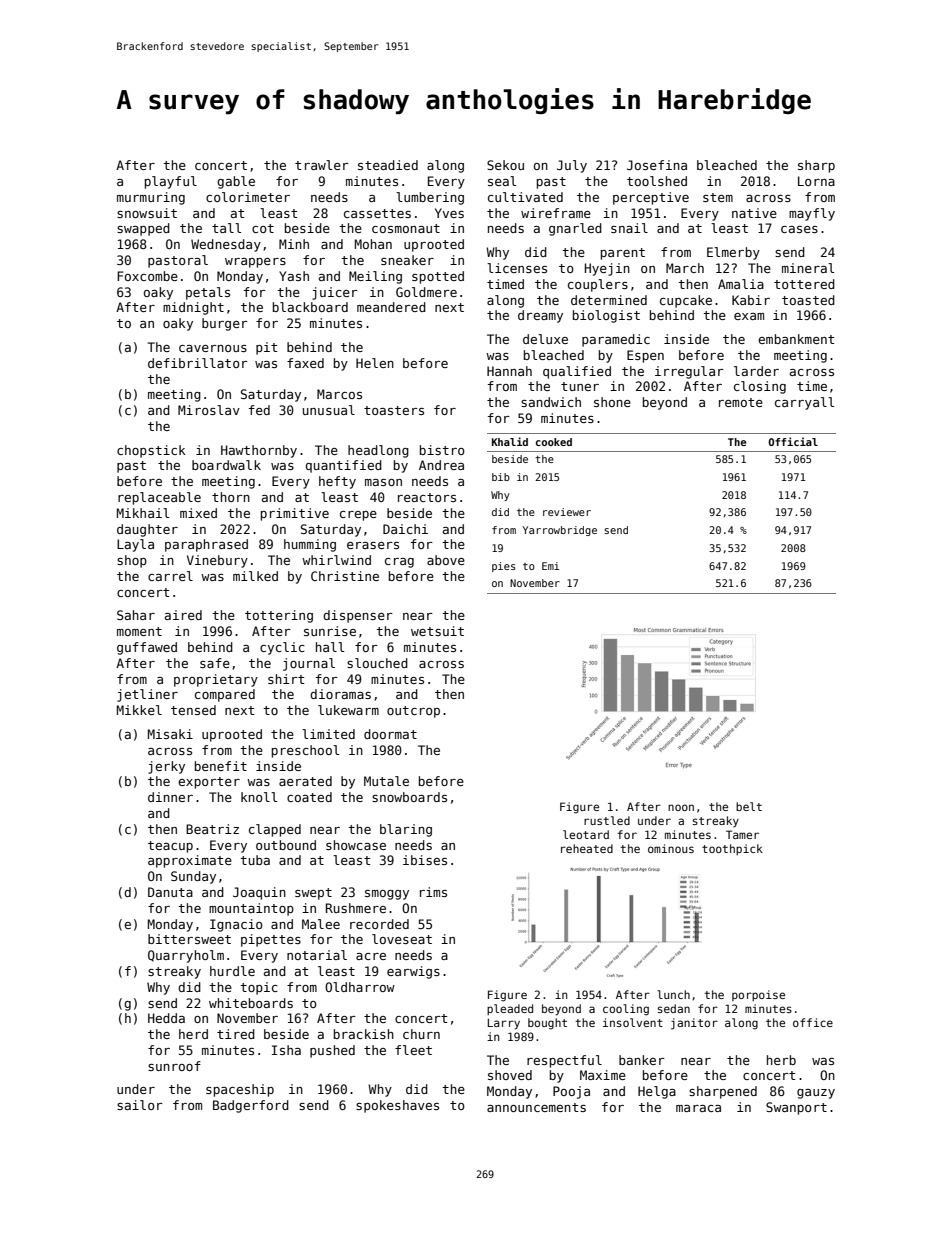 Image resolution: width=952 pixels, height=1233 pixels. What do you see at coordinates (681, 807) in the screenshot?
I see `noon` at bounding box center [681, 807].
